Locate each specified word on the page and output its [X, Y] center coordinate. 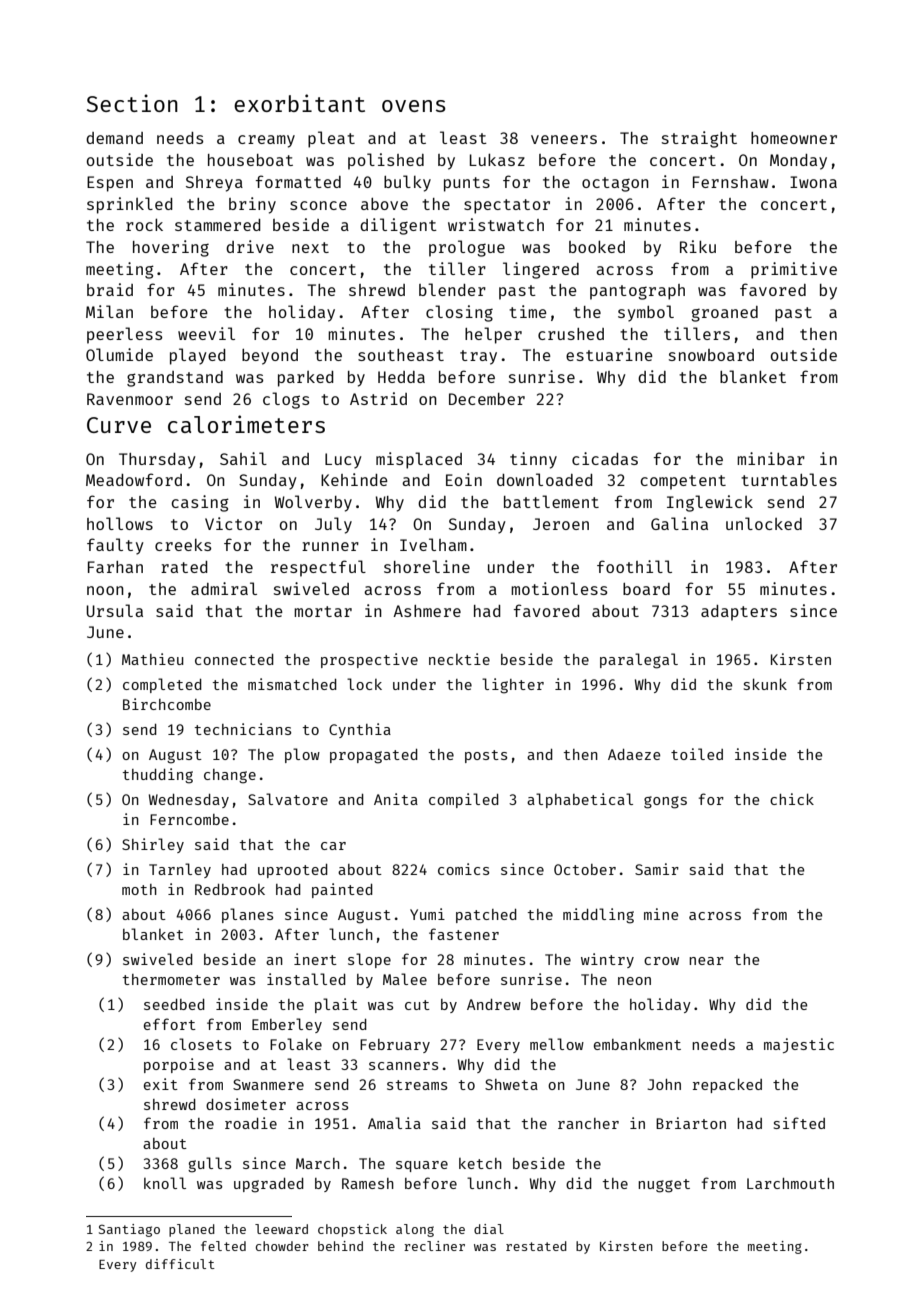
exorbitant [299, 103]
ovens [414, 106]
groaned [724, 314]
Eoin [464, 479]
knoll [165, 1183]
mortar [323, 611]
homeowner [794, 138]
